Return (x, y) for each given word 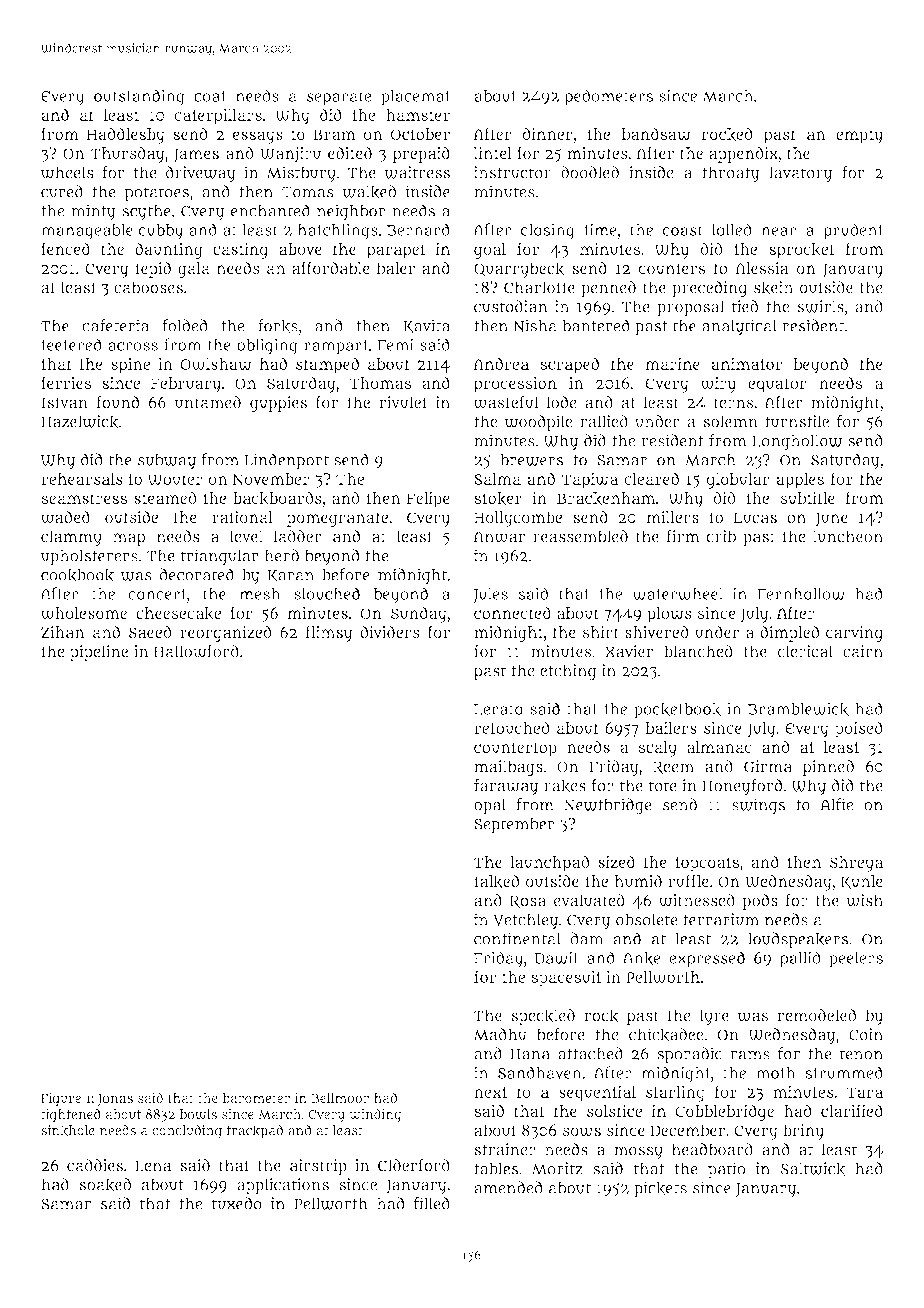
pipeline (99, 653)
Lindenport (286, 461)
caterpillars (218, 116)
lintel (493, 153)
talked (496, 881)
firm (683, 535)
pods (760, 902)
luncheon (848, 536)
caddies (95, 1165)
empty (859, 136)
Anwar (499, 537)
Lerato (498, 709)
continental (517, 938)
